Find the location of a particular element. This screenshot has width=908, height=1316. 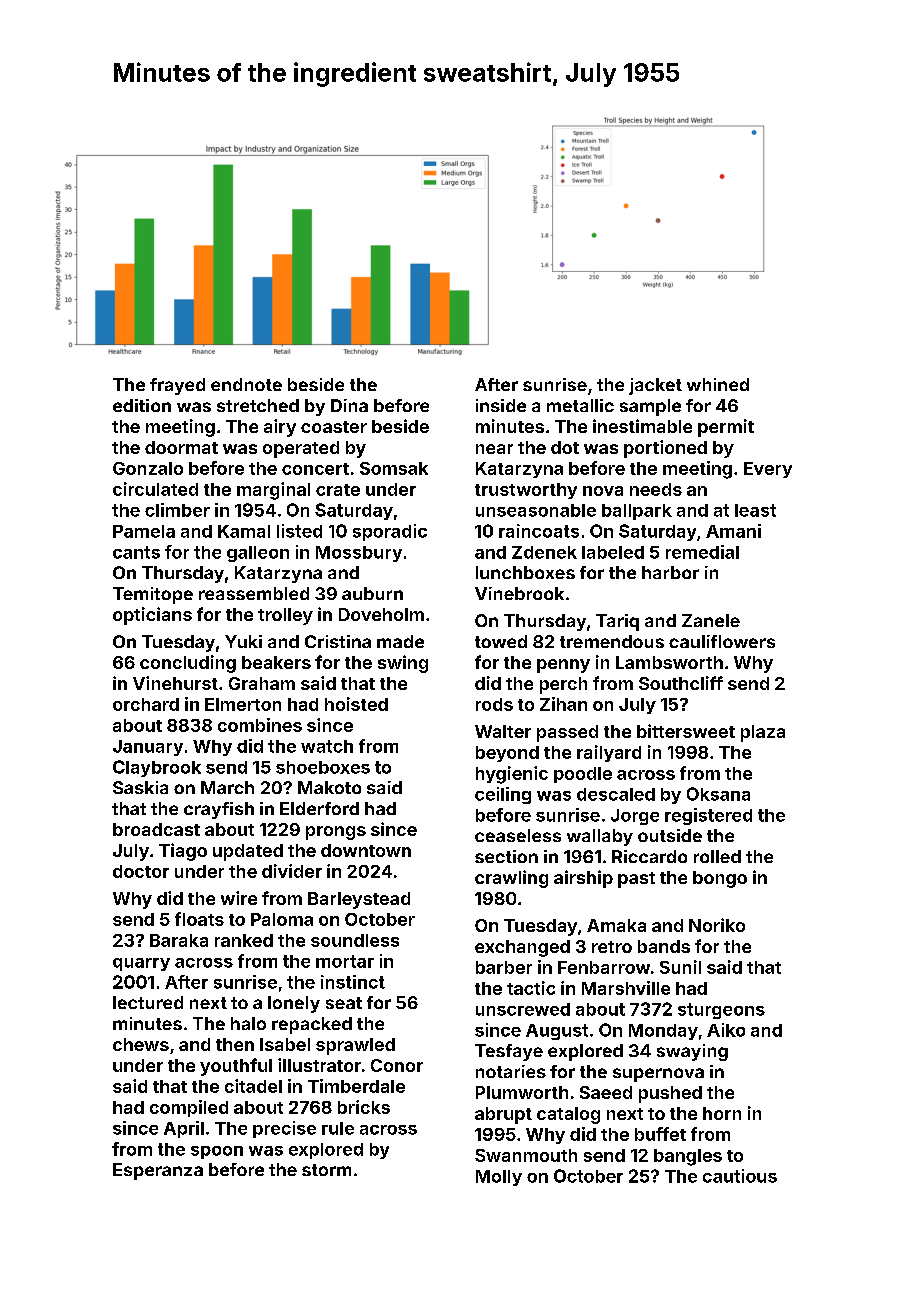

swing is located at coordinates (403, 664).
